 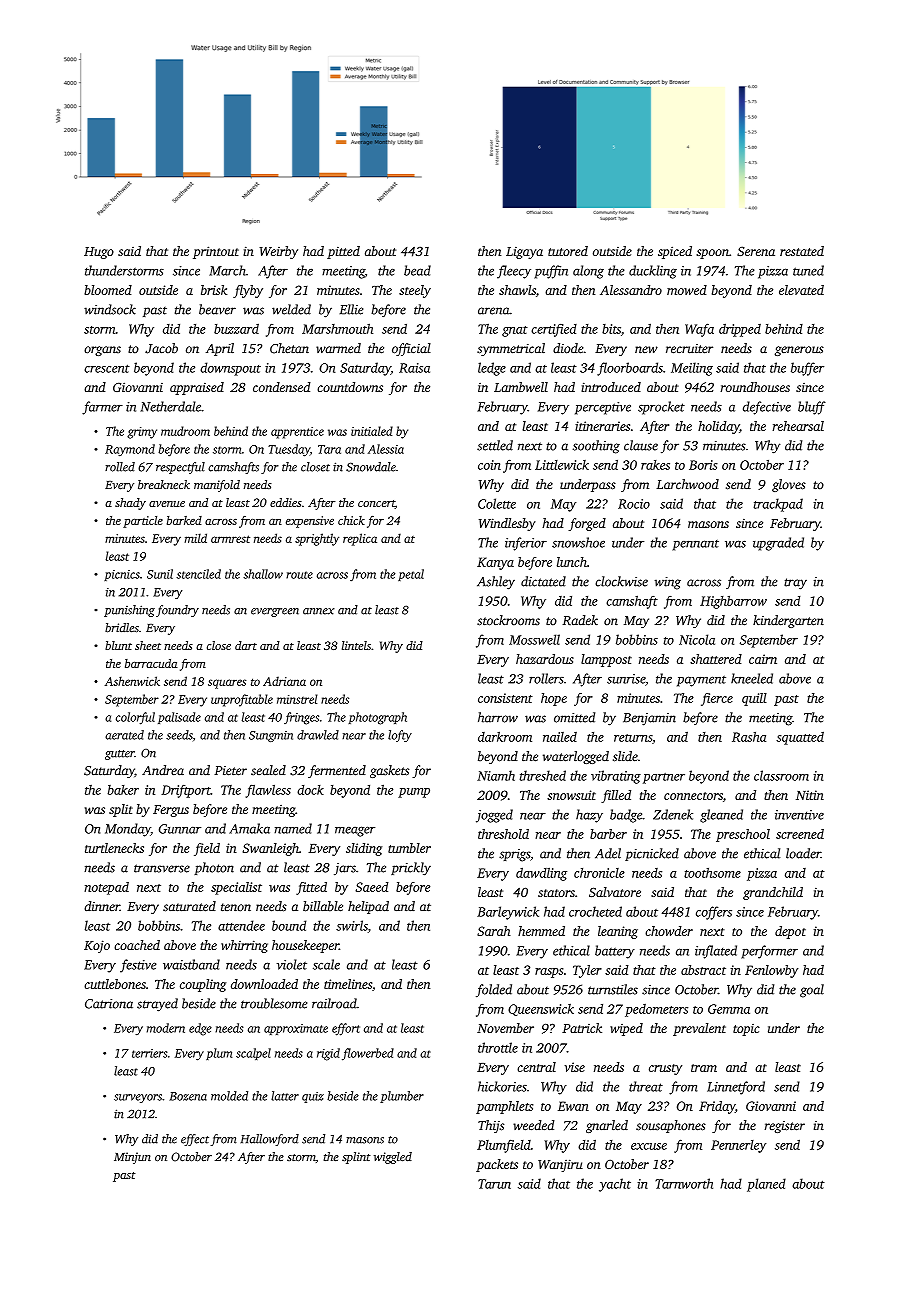 What do you see at coordinates (371, 467) in the screenshot?
I see `Snowdale` at bounding box center [371, 467].
